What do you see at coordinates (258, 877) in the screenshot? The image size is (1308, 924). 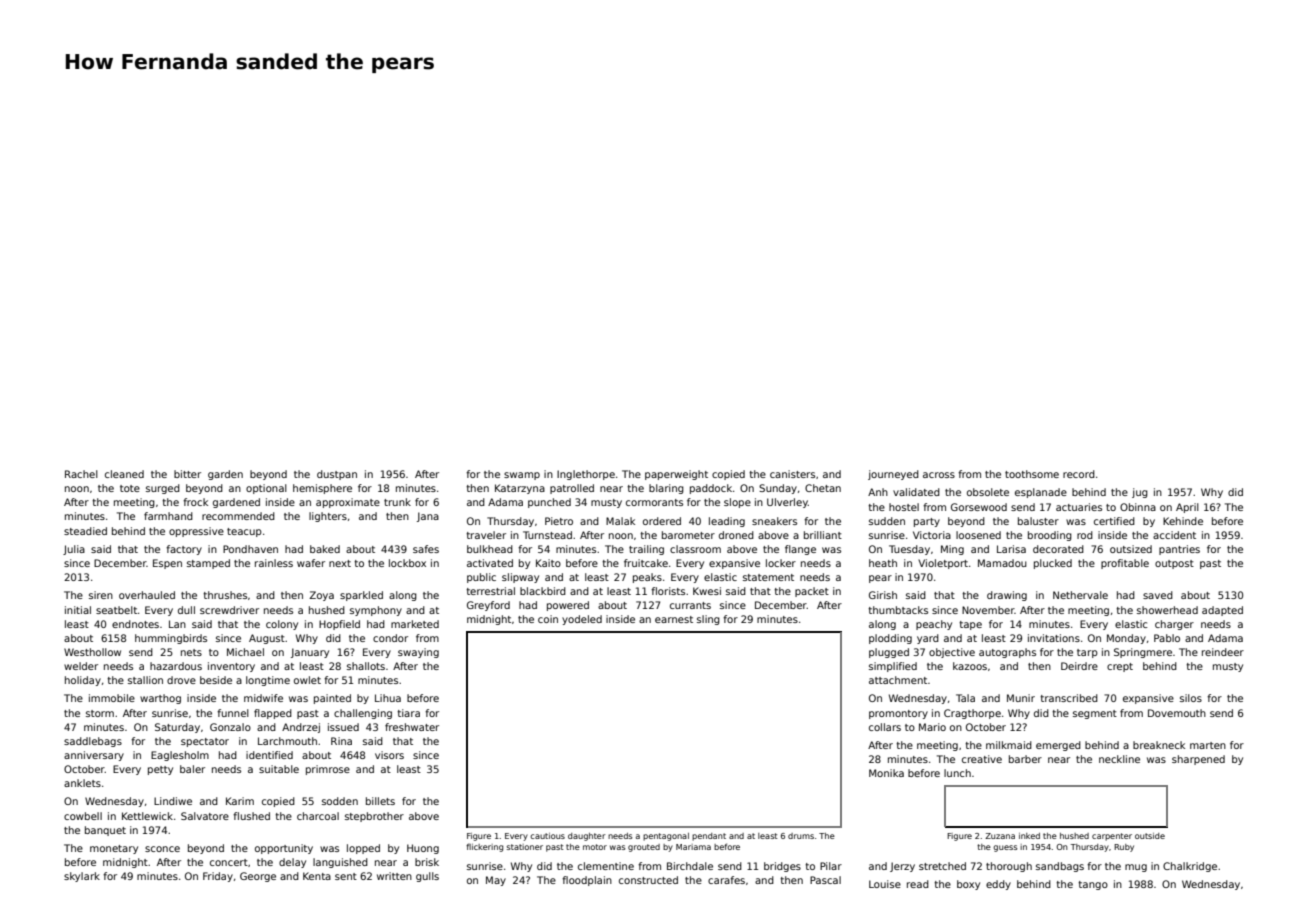 I see `George` at bounding box center [258, 877].
